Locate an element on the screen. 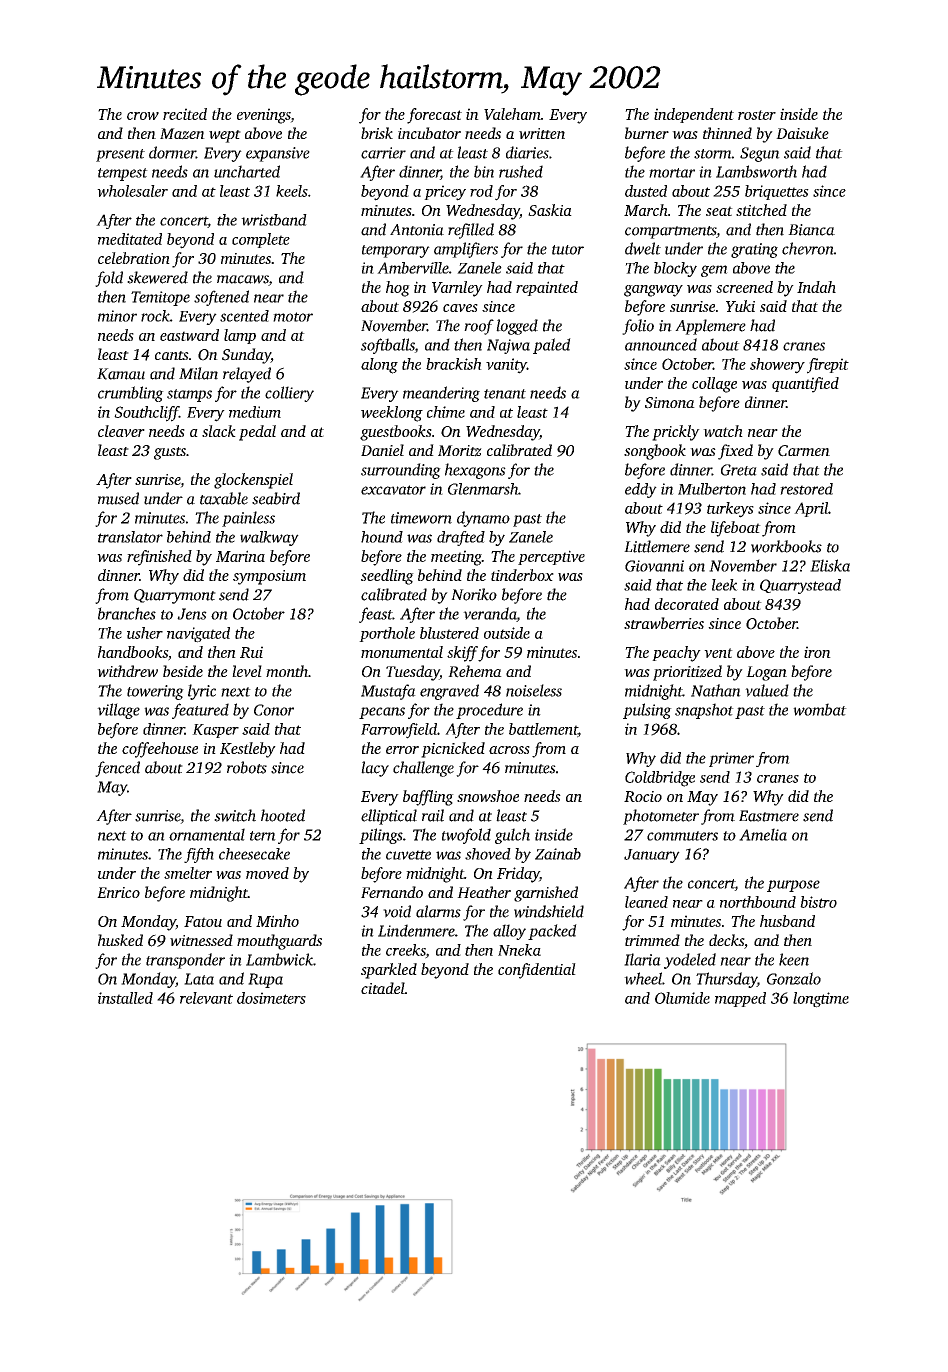 This screenshot has height=1372, width=948. dosimeters is located at coordinates (271, 998).
